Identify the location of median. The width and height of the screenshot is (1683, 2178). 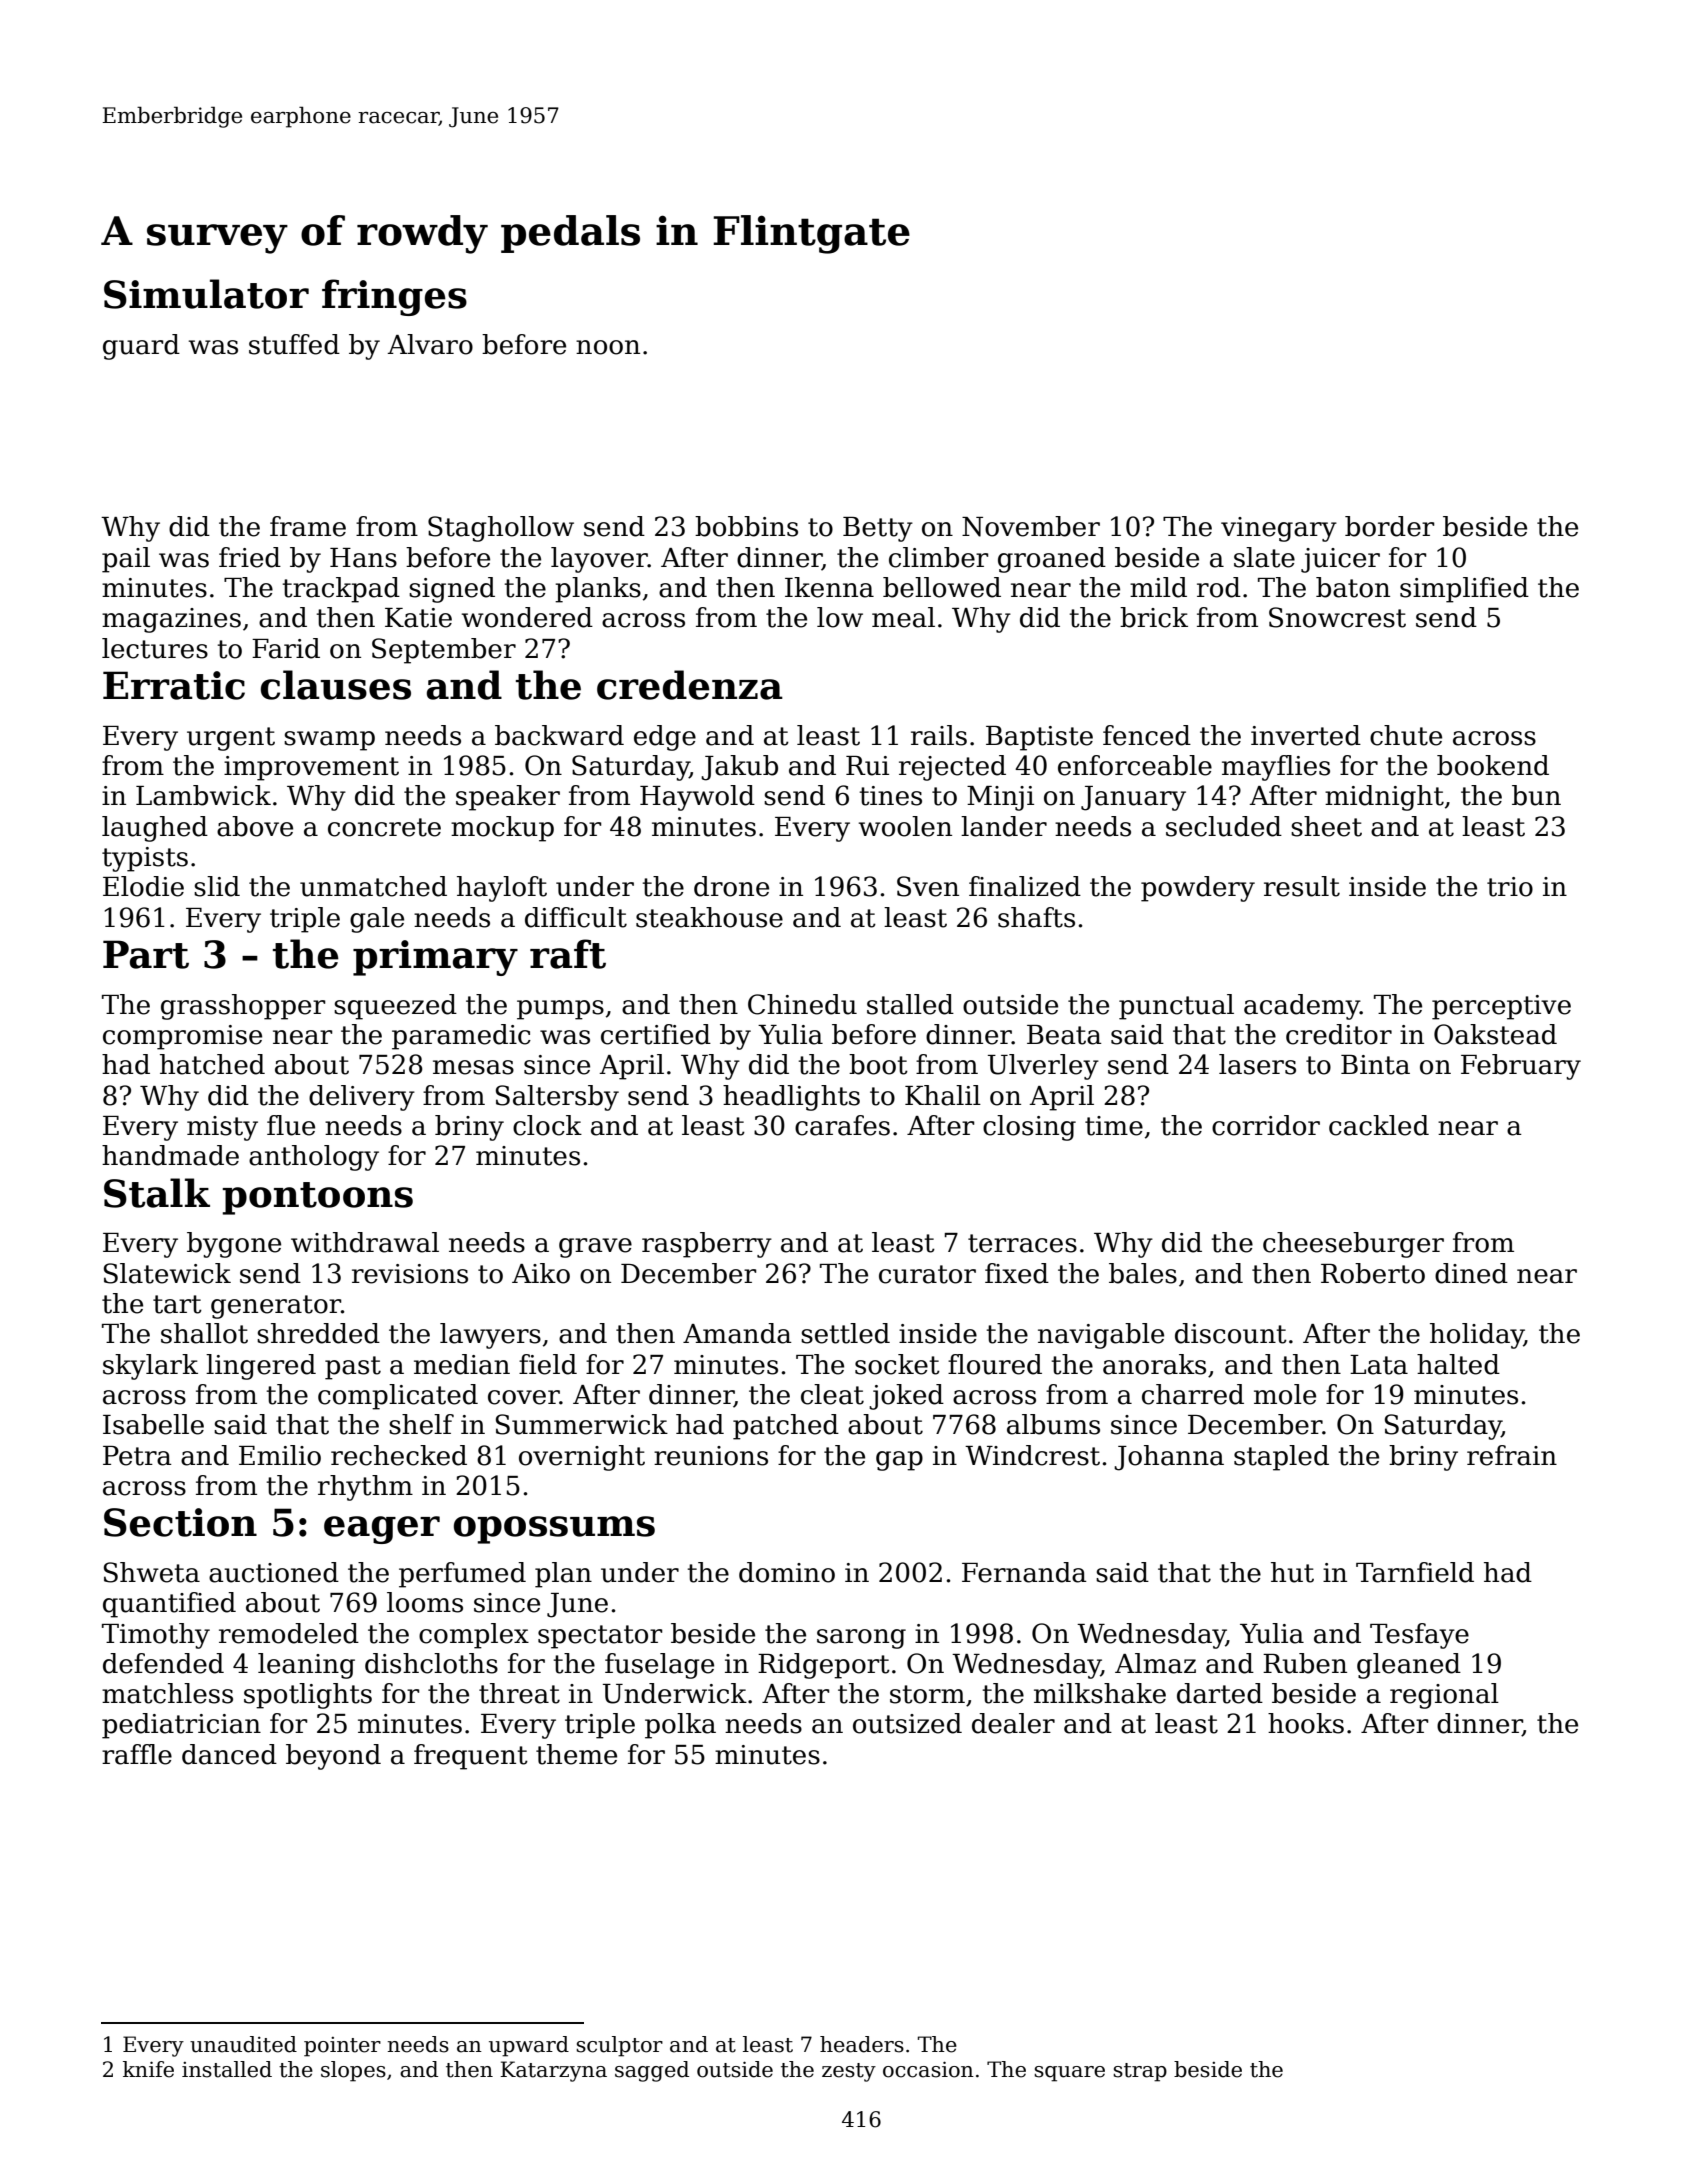
(462, 1364).
